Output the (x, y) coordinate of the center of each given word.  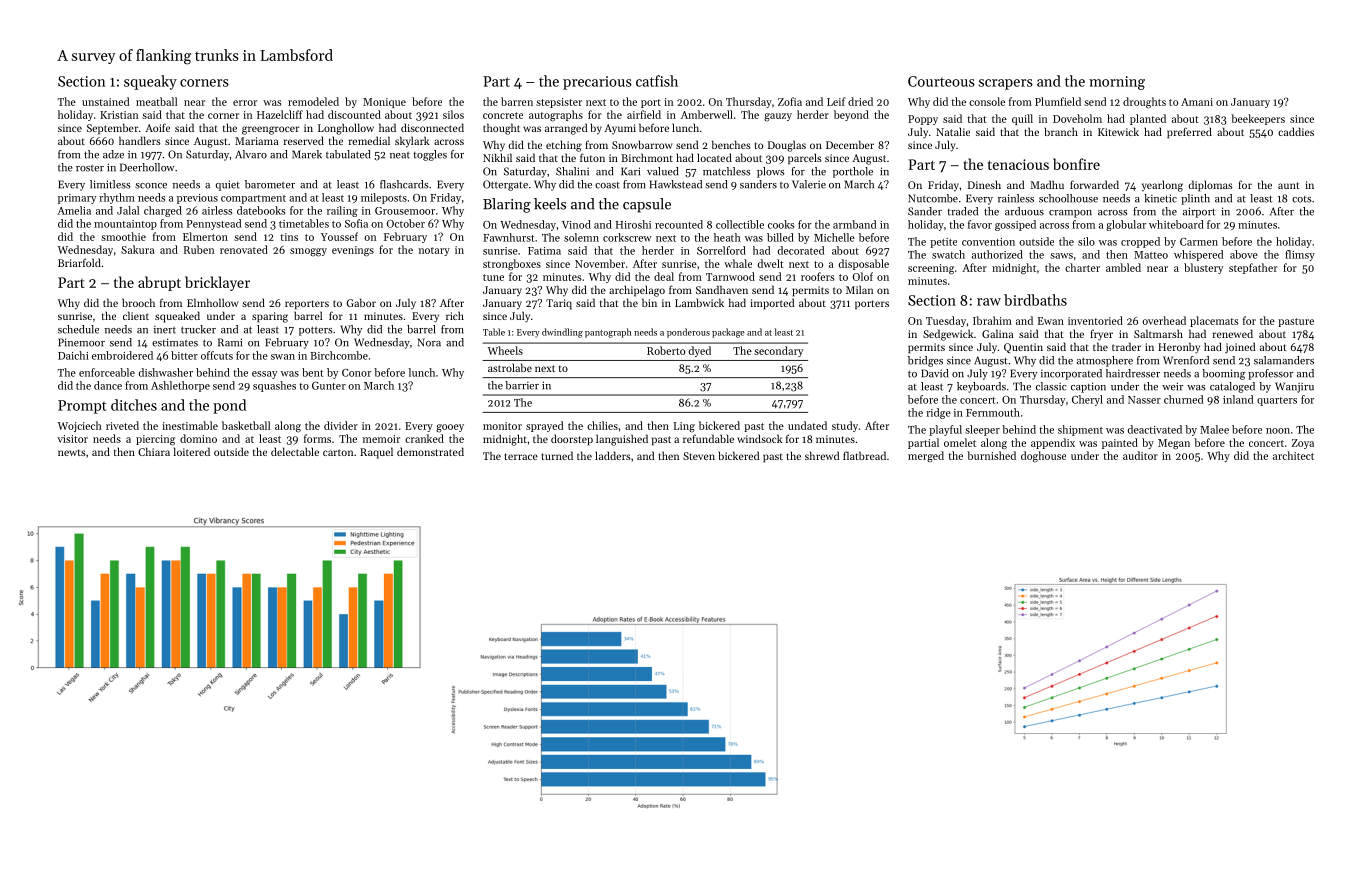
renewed (1233, 333)
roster (90, 168)
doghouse (1043, 457)
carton (338, 452)
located (714, 157)
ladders (613, 455)
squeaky (150, 82)
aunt (1289, 185)
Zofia (790, 101)
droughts (1144, 103)
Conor (356, 373)
